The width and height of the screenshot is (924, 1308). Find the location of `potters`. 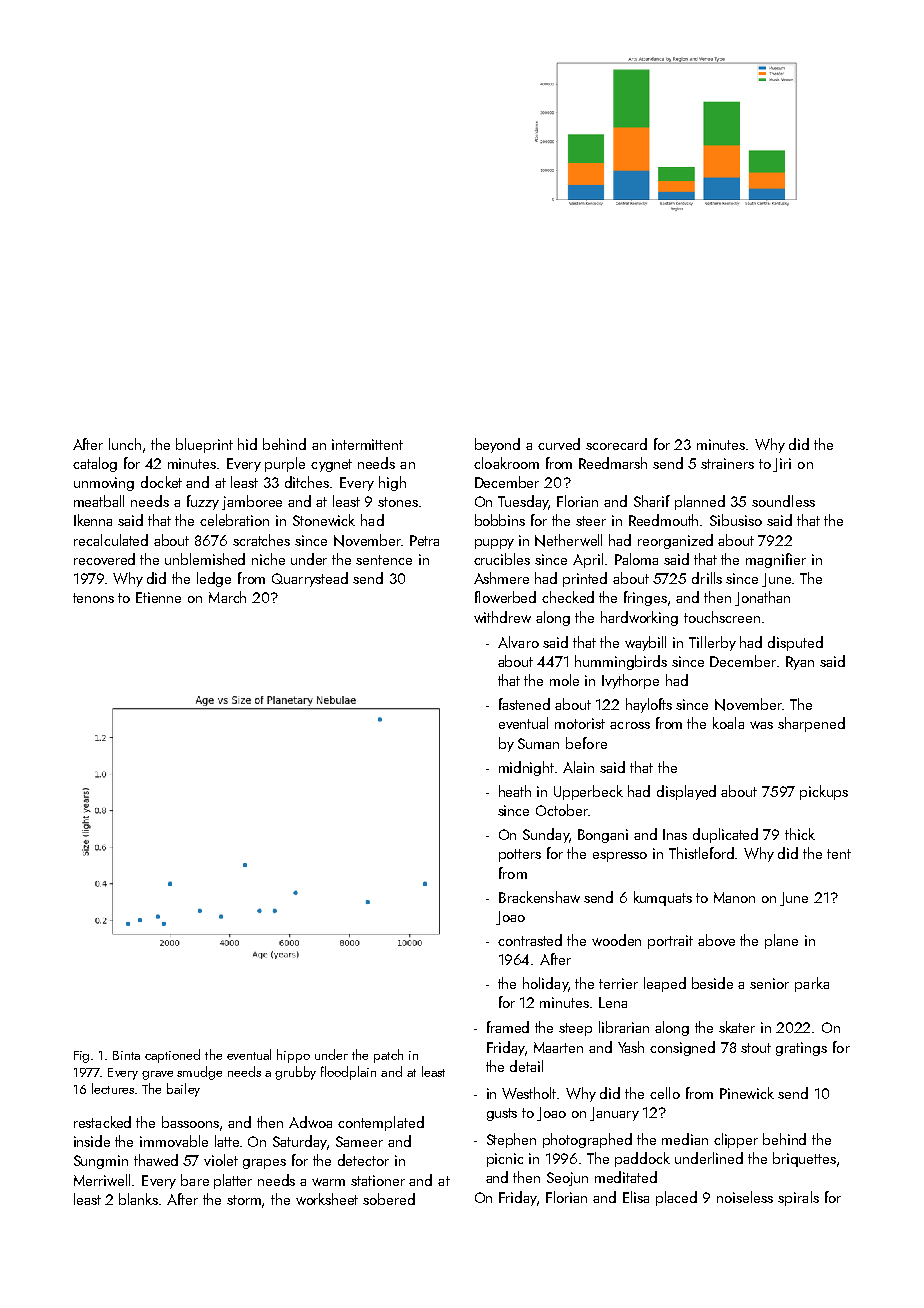

potters is located at coordinates (520, 855).
